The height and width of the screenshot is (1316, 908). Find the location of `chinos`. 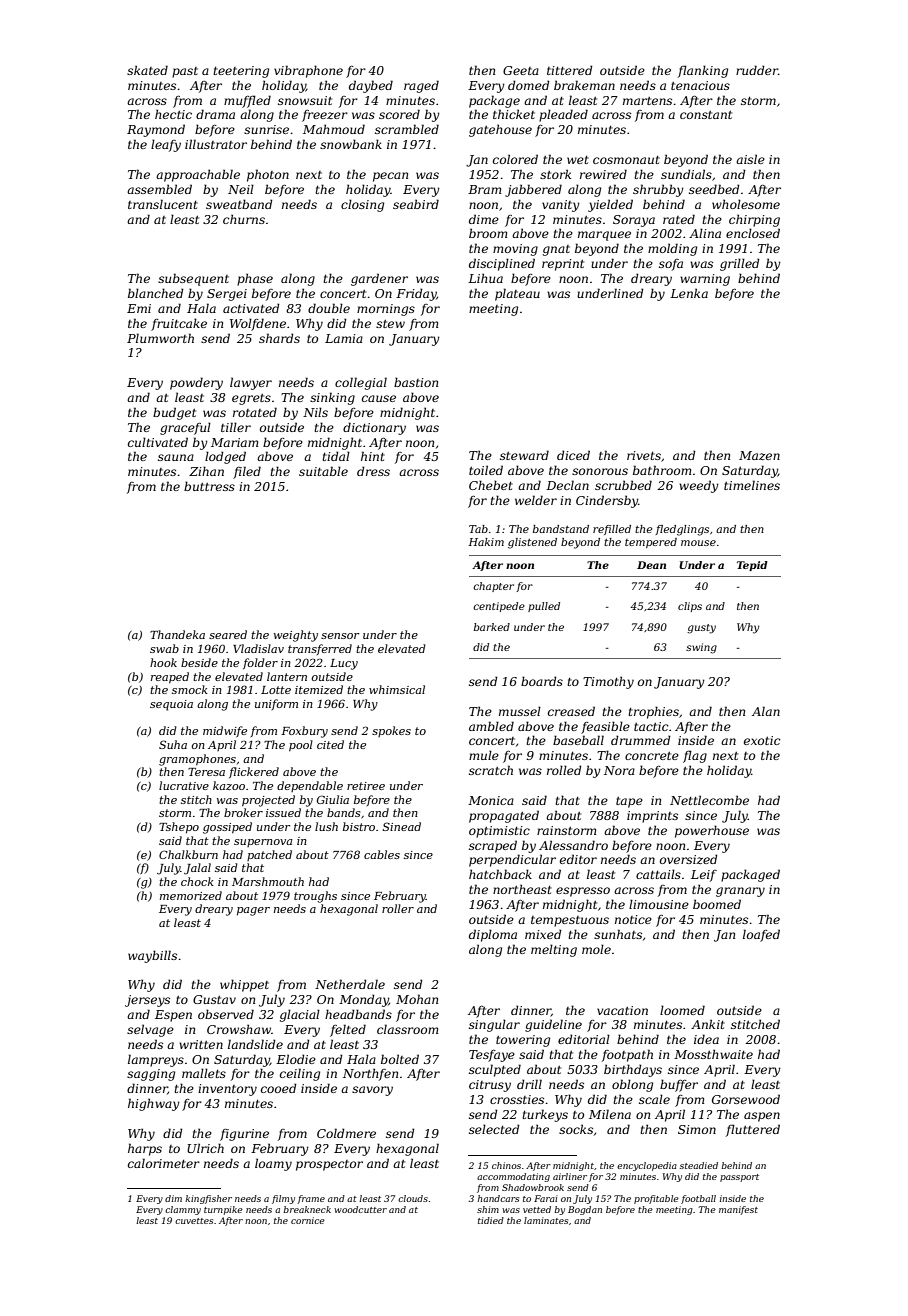

chinos is located at coordinates (506, 1165).
